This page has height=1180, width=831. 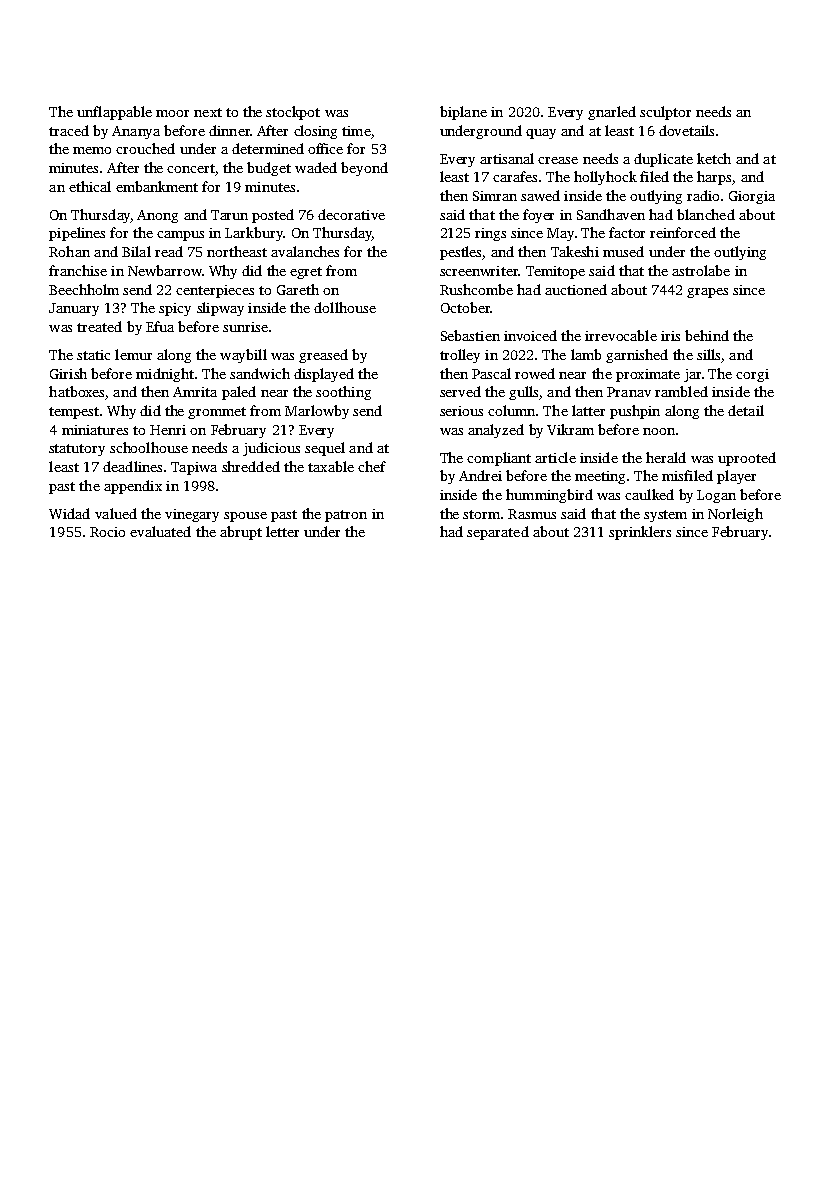 What do you see at coordinates (707, 335) in the page?
I see `behind` at bounding box center [707, 335].
